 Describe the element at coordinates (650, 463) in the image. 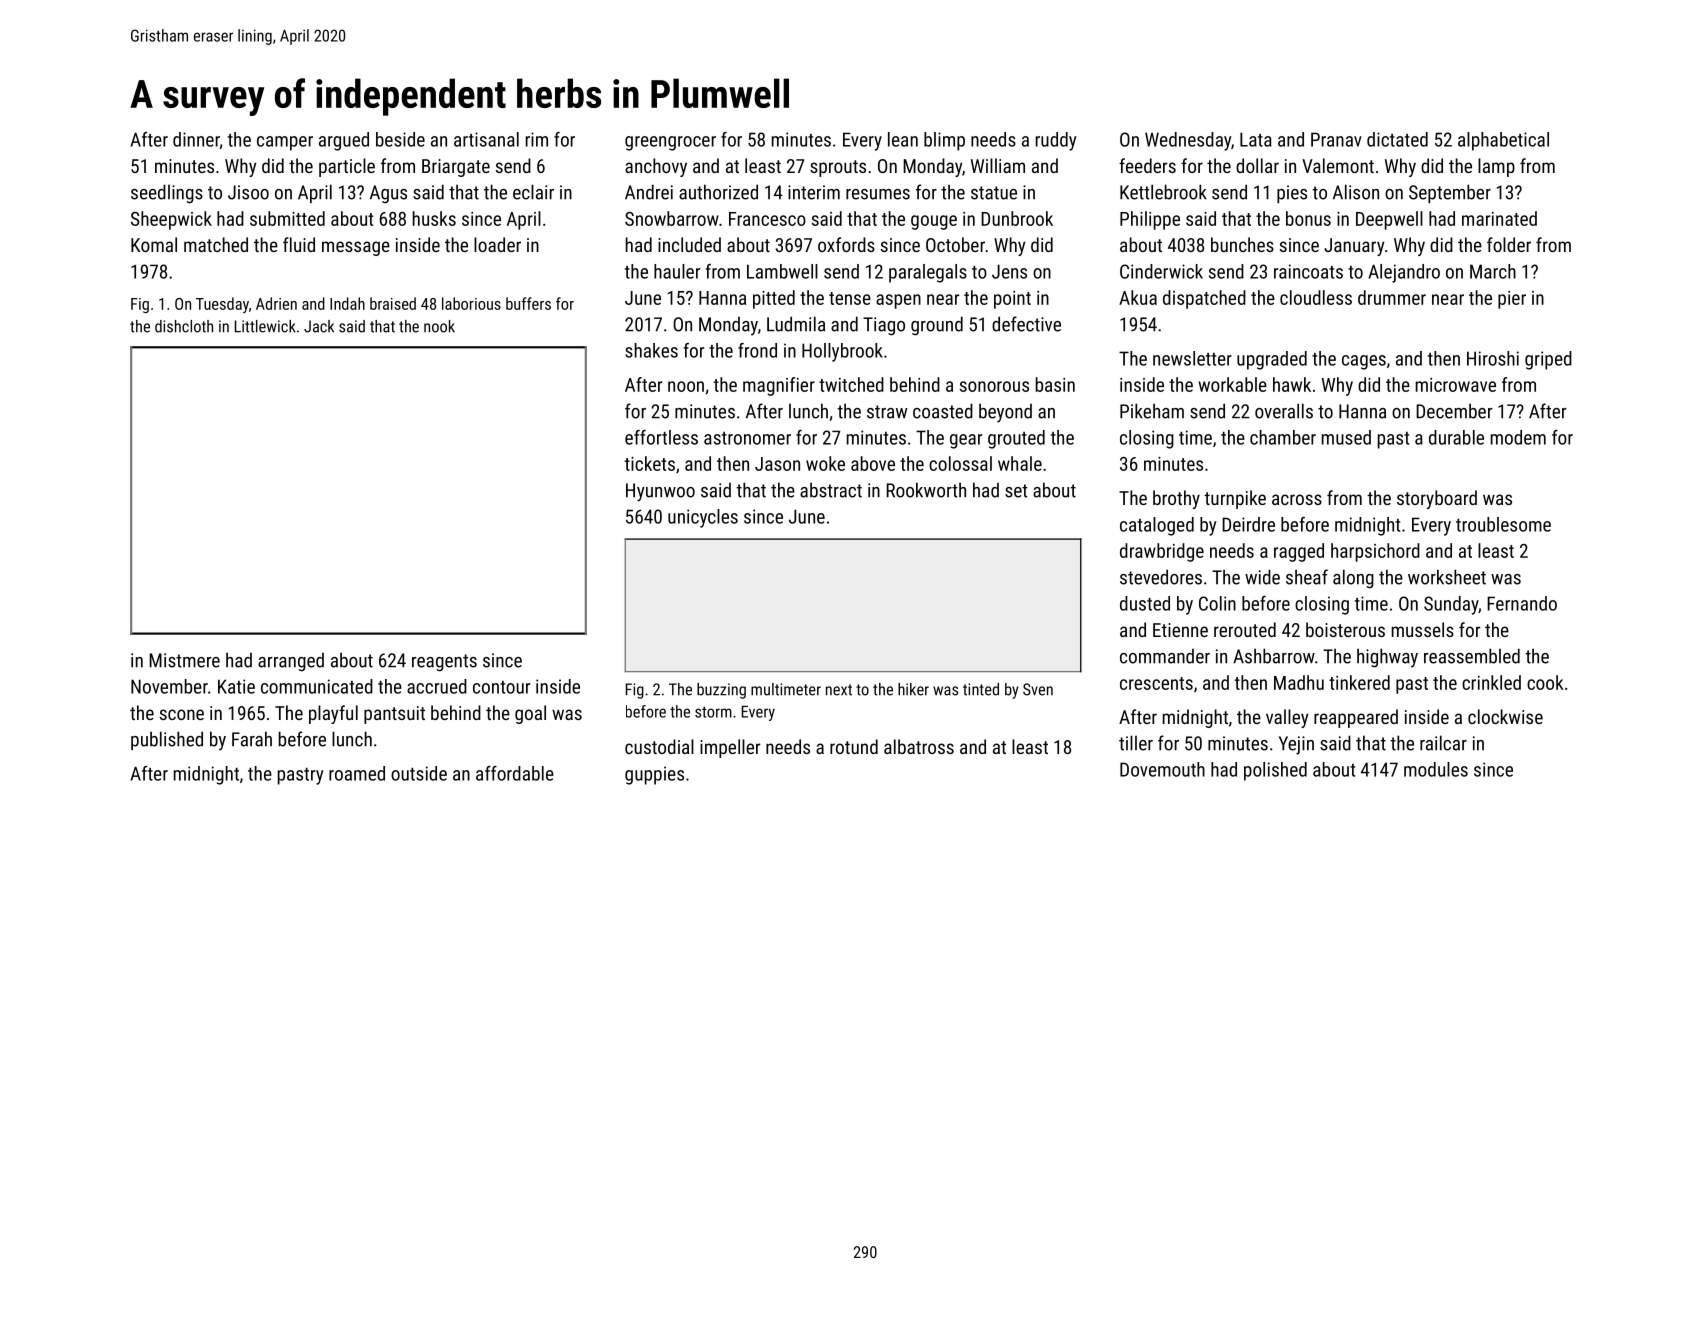

I see `tickets` at that location.
